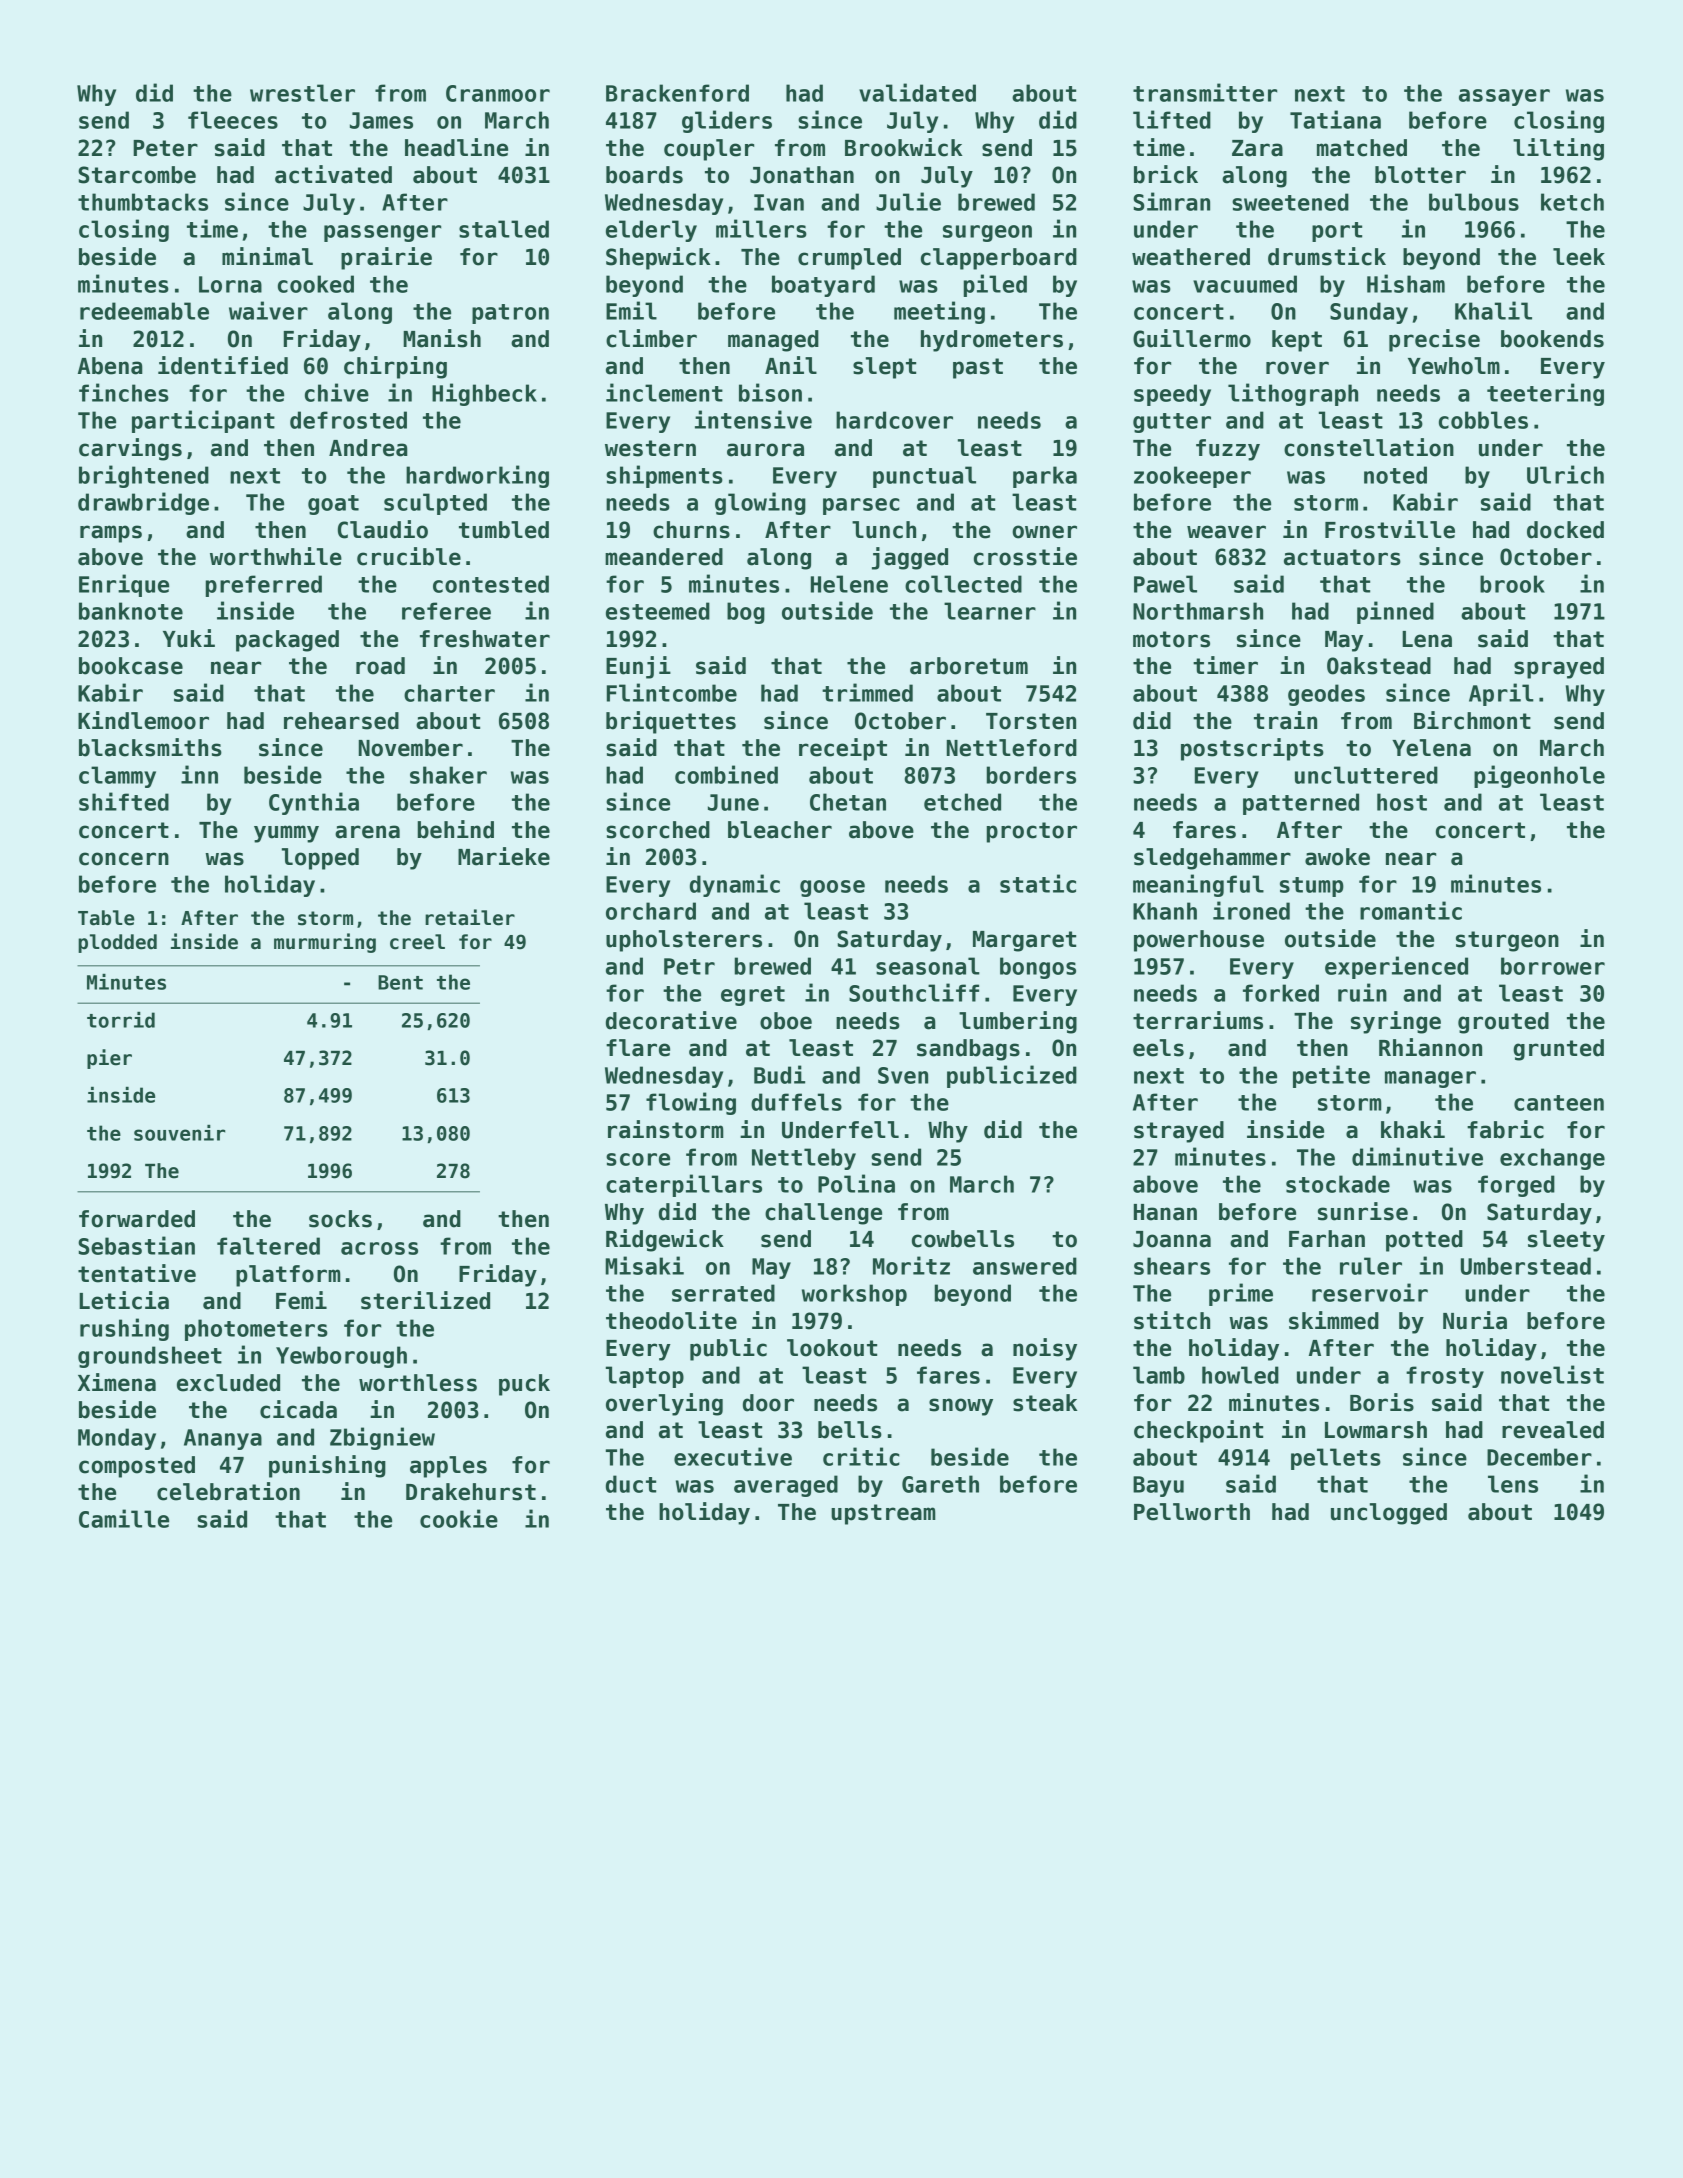  What do you see at coordinates (179, 1133) in the screenshot?
I see `souvenir` at bounding box center [179, 1133].
